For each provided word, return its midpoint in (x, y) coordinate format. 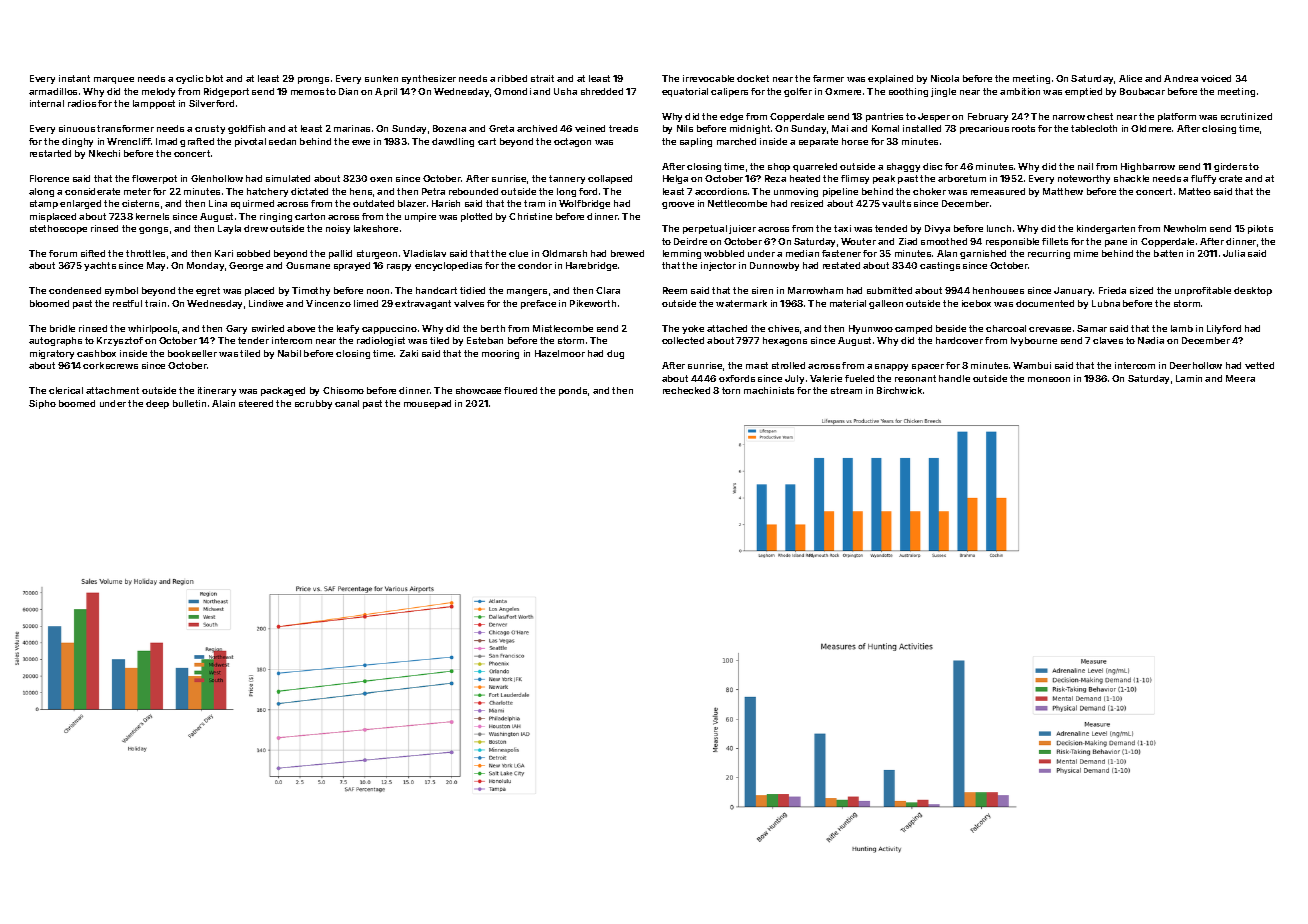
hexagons (785, 341)
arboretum (962, 178)
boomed (77, 403)
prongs (313, 80)
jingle (943, 92)
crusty (210, 129)
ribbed (512, 78)
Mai (840, 128)
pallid (340, 254)
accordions (721, 191)
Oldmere (1151, 128)
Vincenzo (328, 303)
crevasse (1050, 329)
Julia (1234, 253)
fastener (841, 253)
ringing (276, 217)
